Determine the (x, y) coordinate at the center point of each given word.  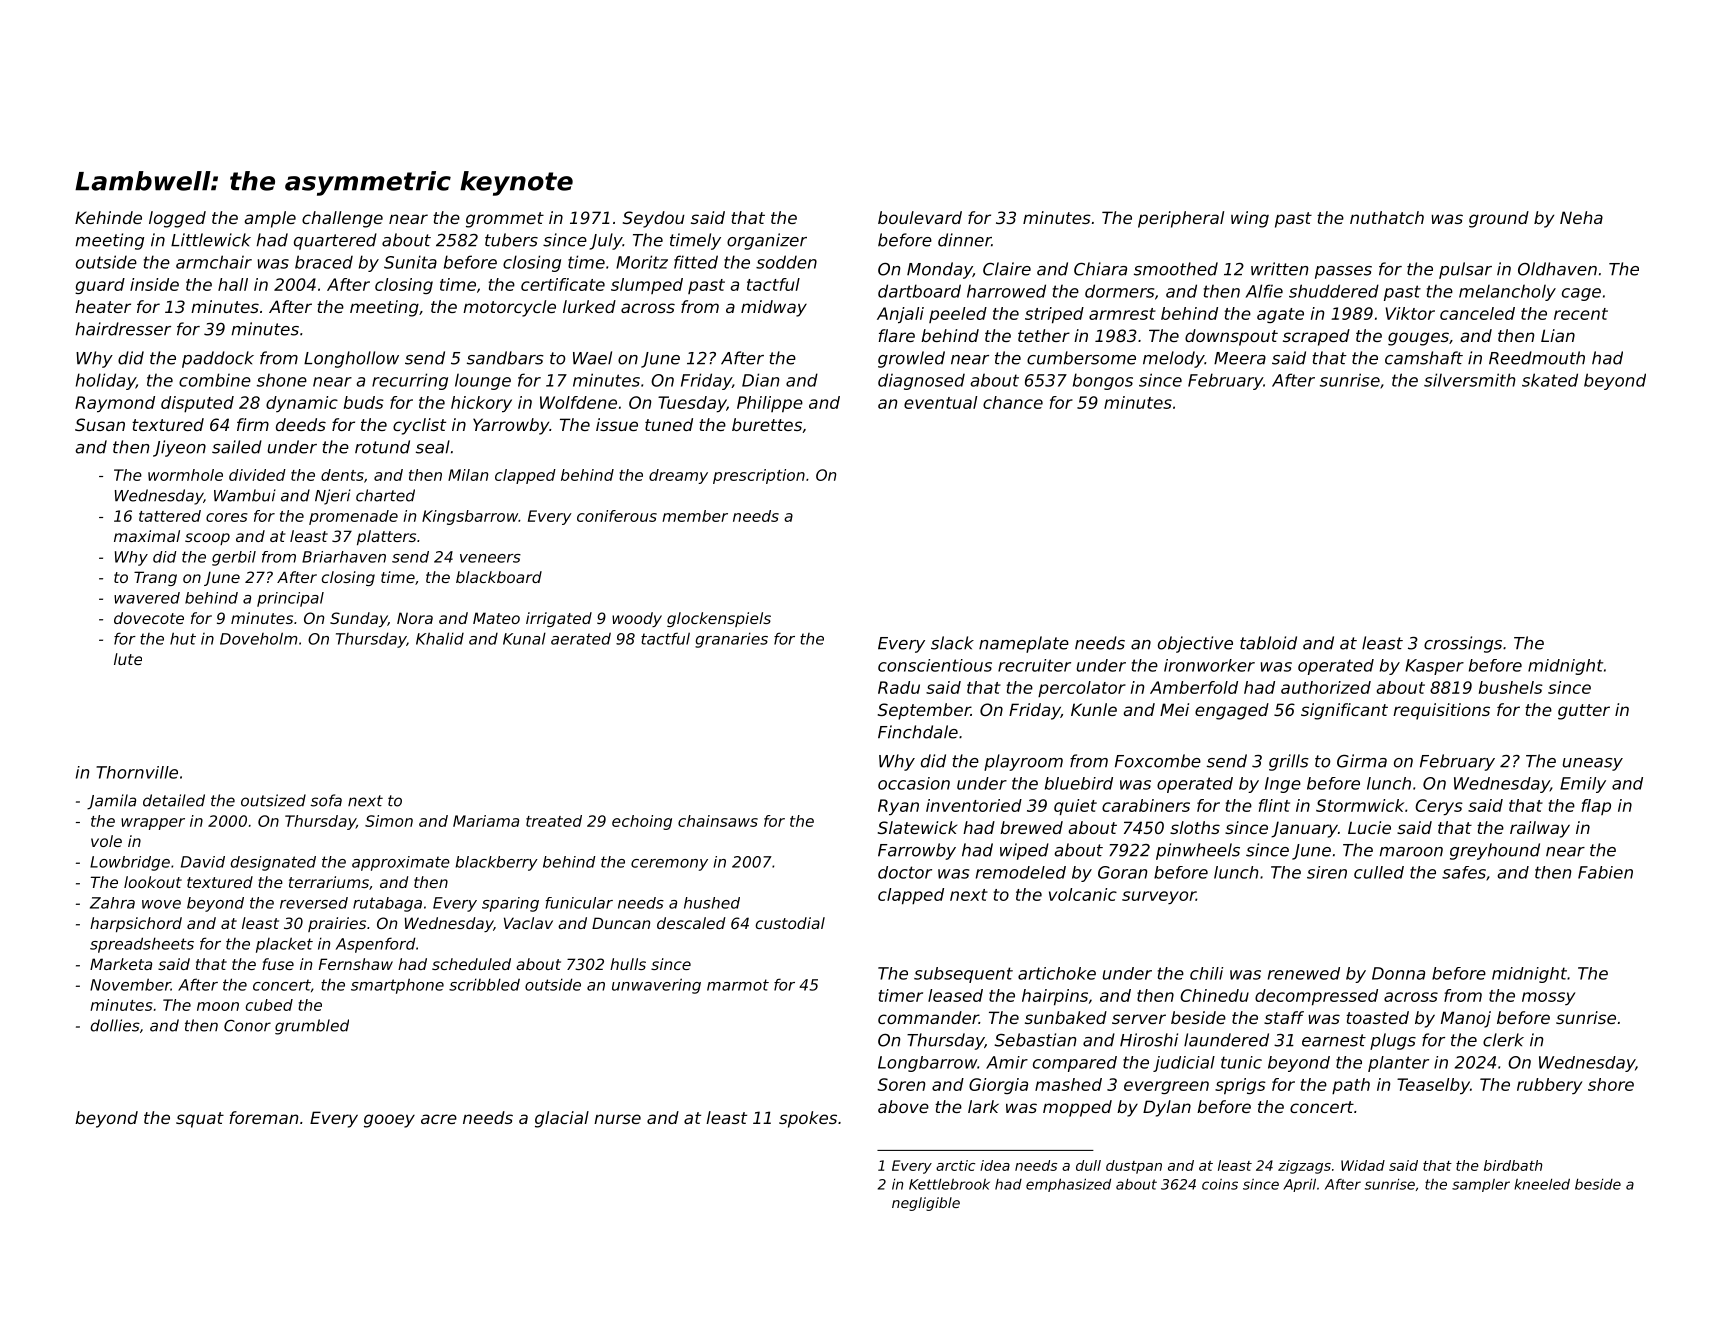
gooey (389, 1121)
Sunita (410, 262)
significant (1344, 711)
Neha (1581, 217)
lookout (153, 882)
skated (1550, 380)
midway (774, 308)
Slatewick (917, 827)
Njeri (333, 497)
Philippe (770, 404)
